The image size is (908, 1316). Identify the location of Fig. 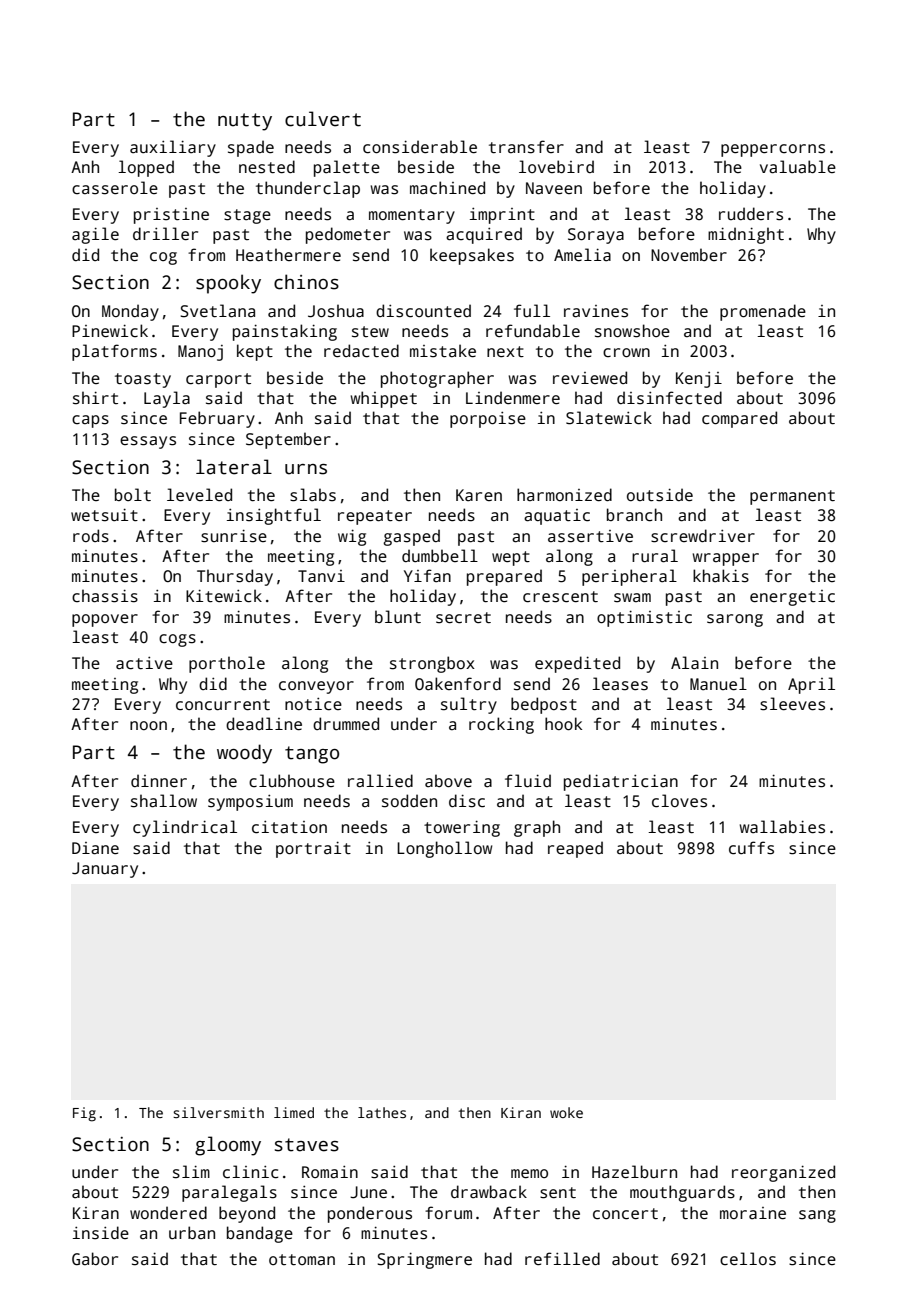
(84, 1114).
